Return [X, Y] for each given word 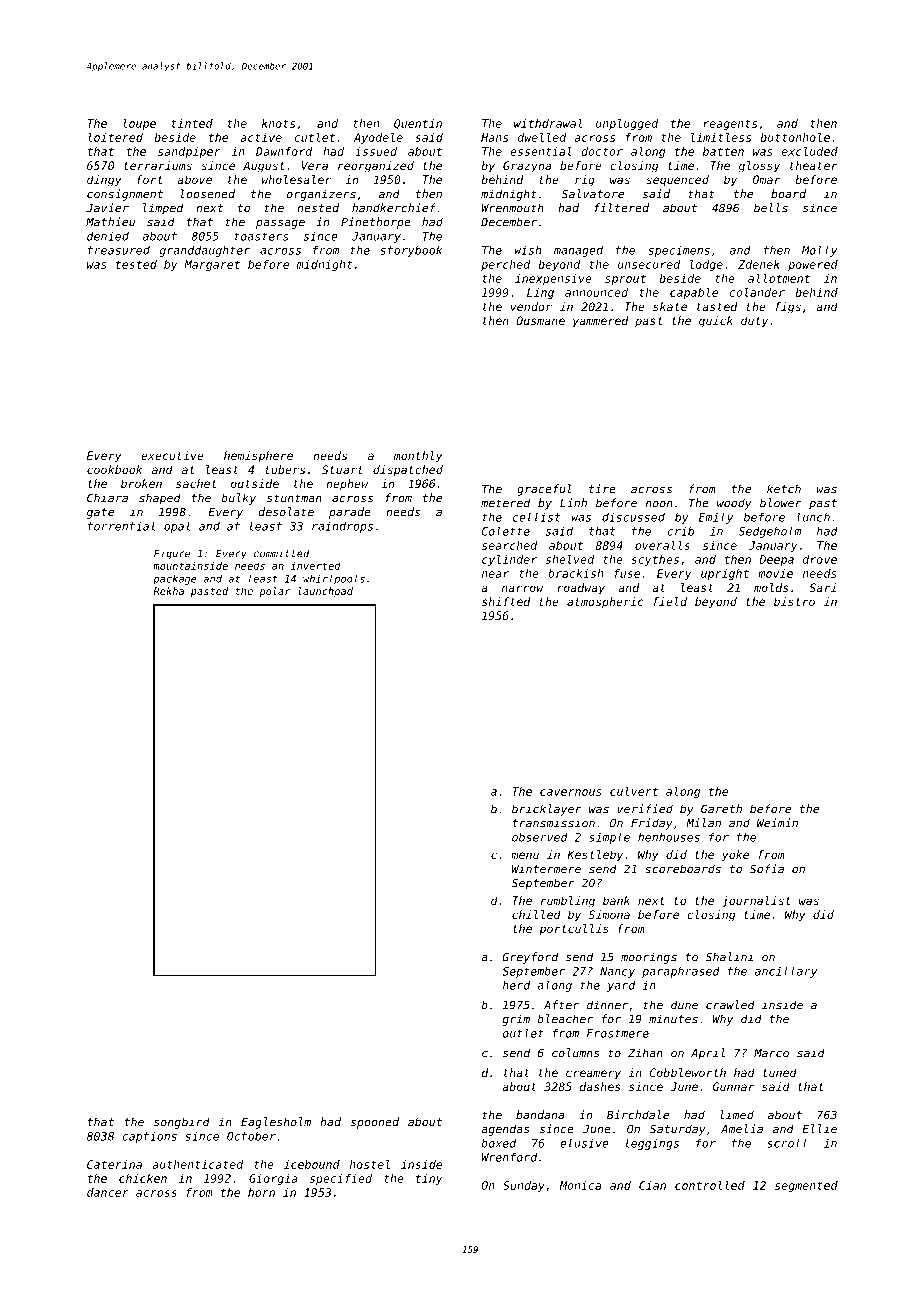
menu [525, 855]
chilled [536, 914]
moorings [649, 958]
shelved [570, 559]
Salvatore [592, 194]
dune [684, 1005]
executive [172, 455]
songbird [182, 1123]
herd [516, 985]
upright [725, 574]
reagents [730, 125]
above [194, 179]
